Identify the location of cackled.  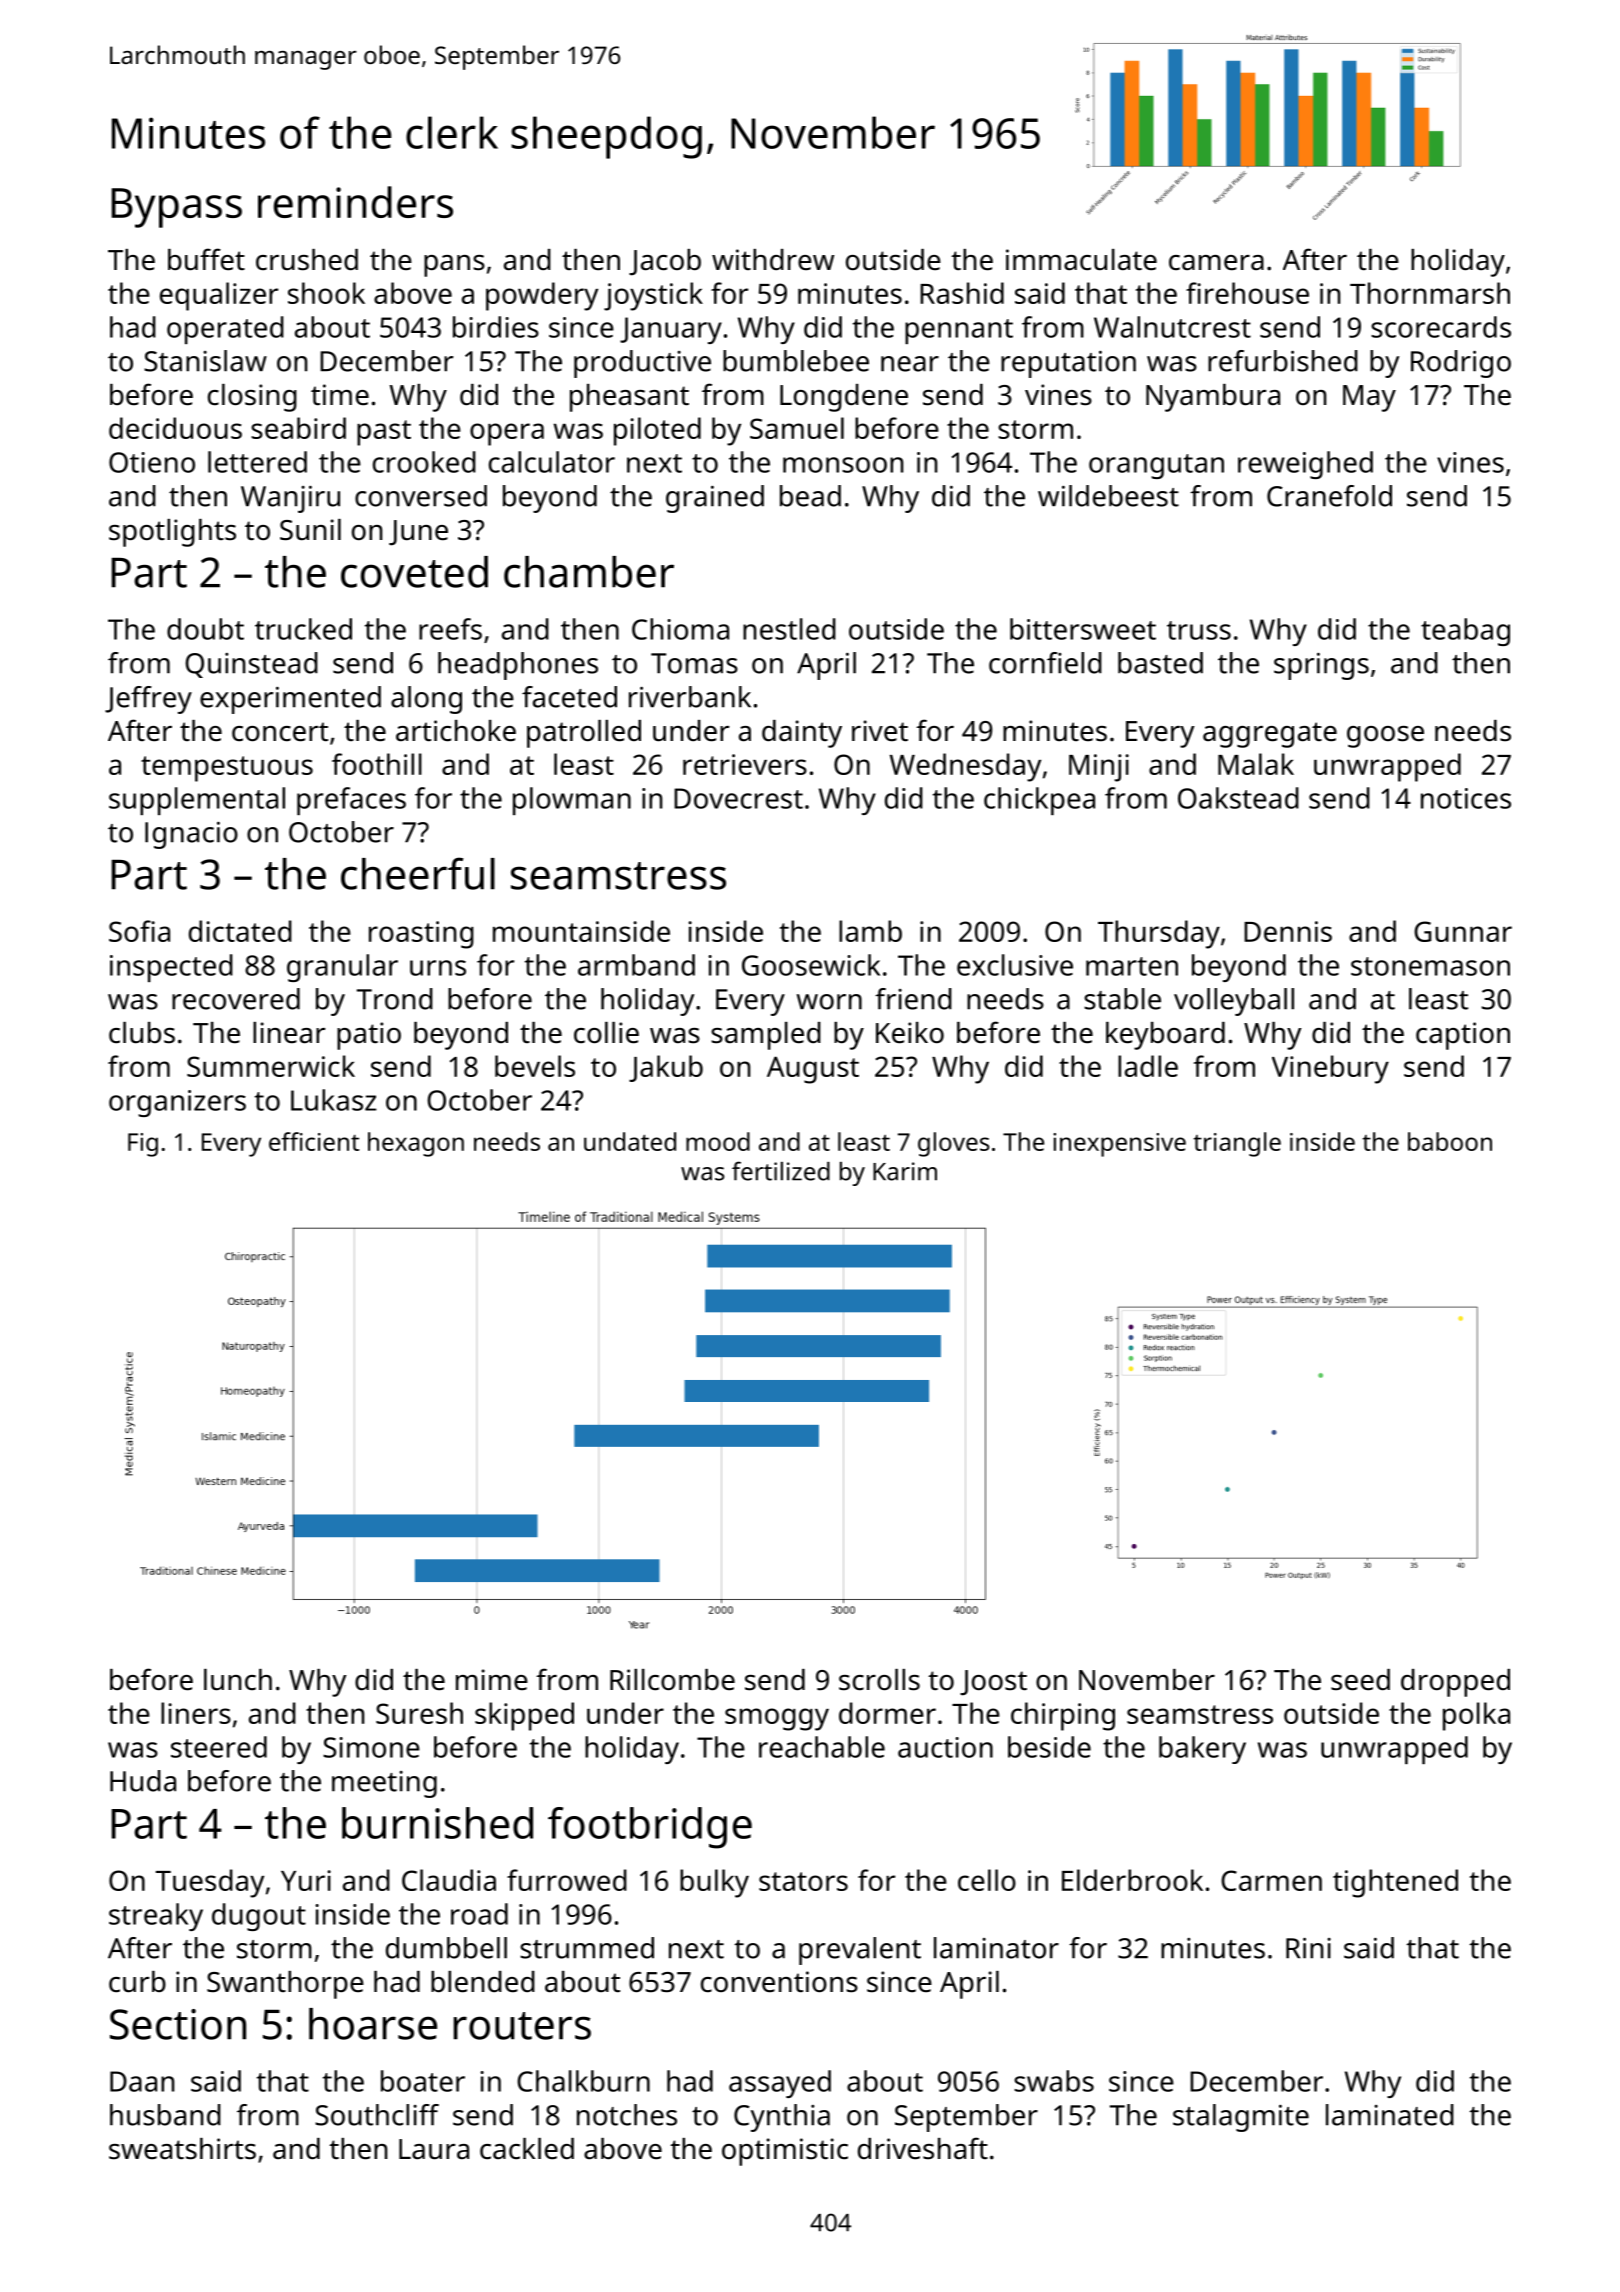
(527, 2149).
